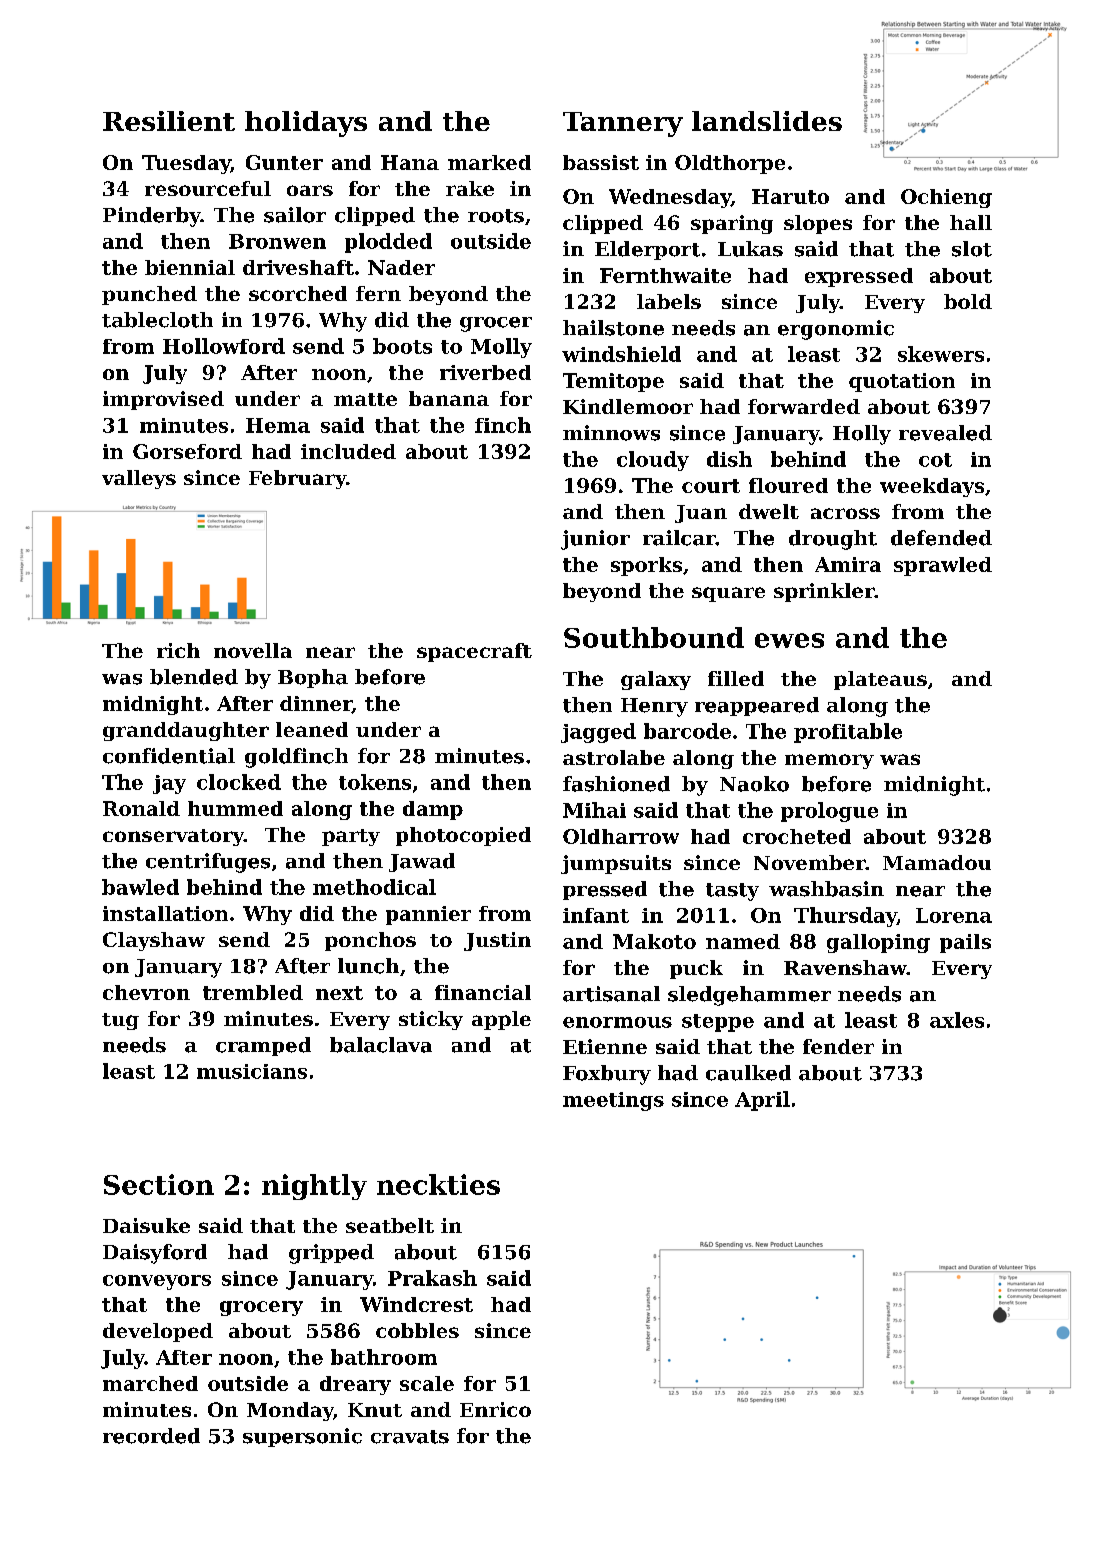  I want to click on tug, so click(120, 1021).
